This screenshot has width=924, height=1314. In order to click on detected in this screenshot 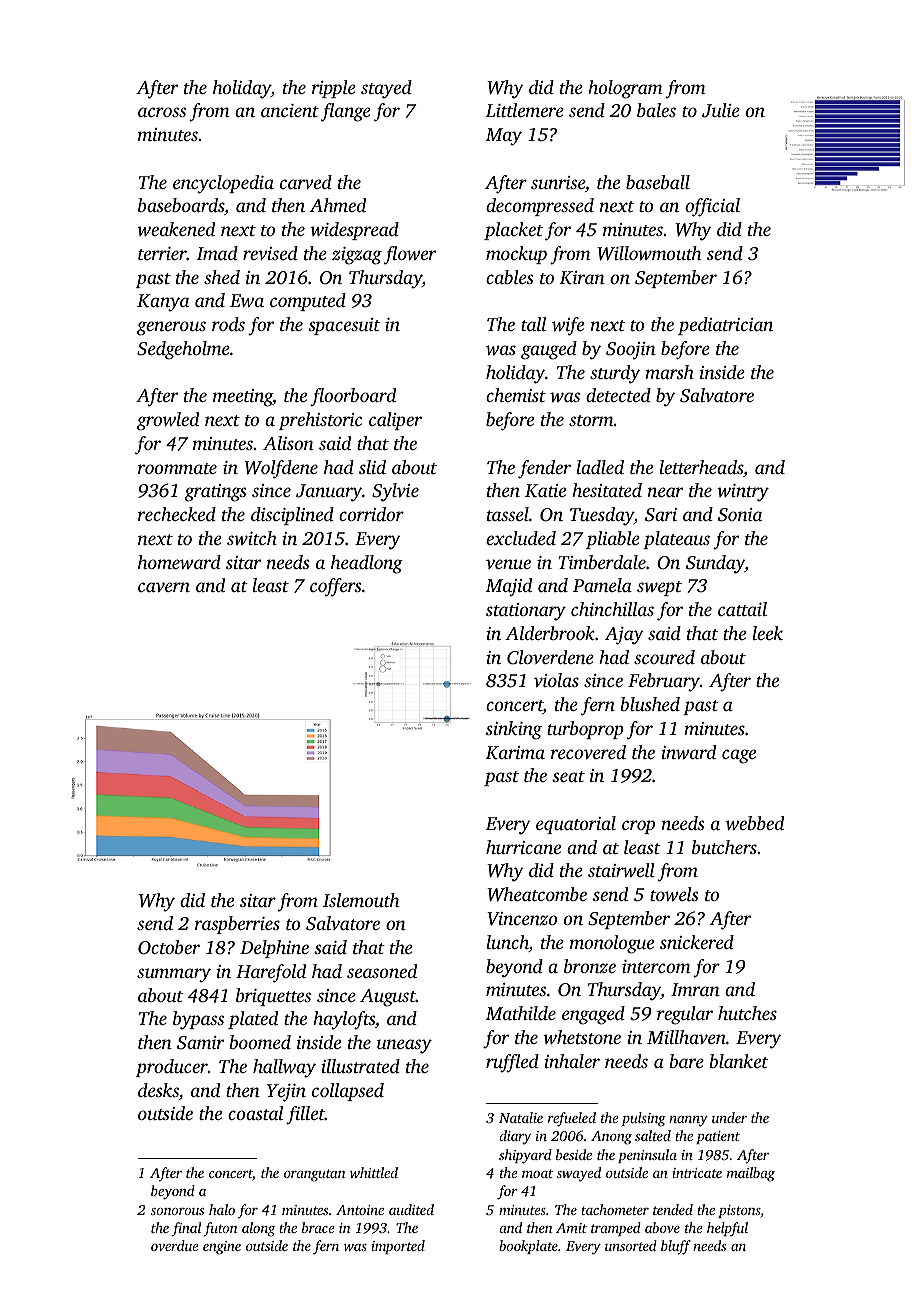, I will do `click(618, 395)`.
